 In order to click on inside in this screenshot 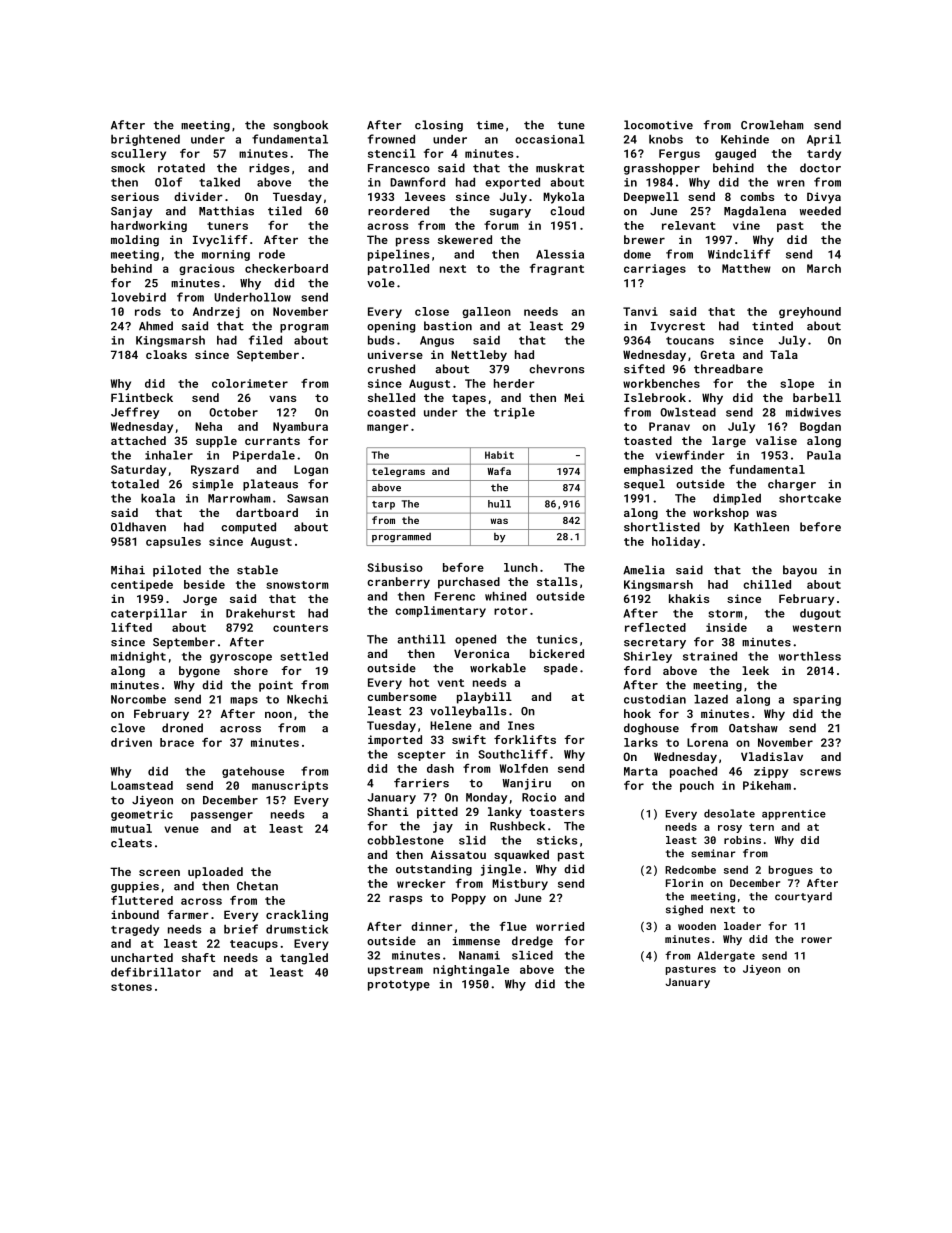, I will do `click(726, 627)`.
